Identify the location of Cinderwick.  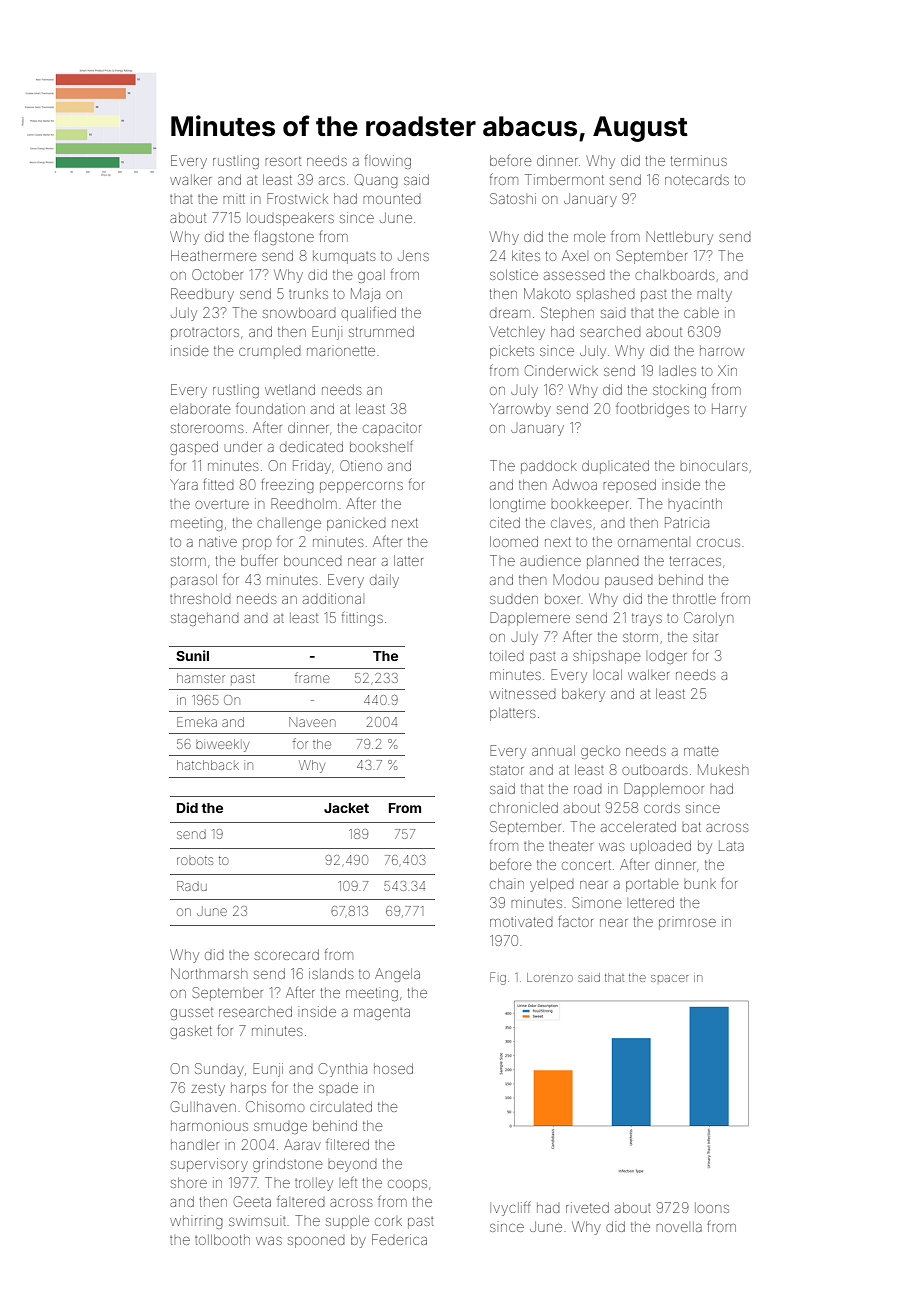
(561, 370).
